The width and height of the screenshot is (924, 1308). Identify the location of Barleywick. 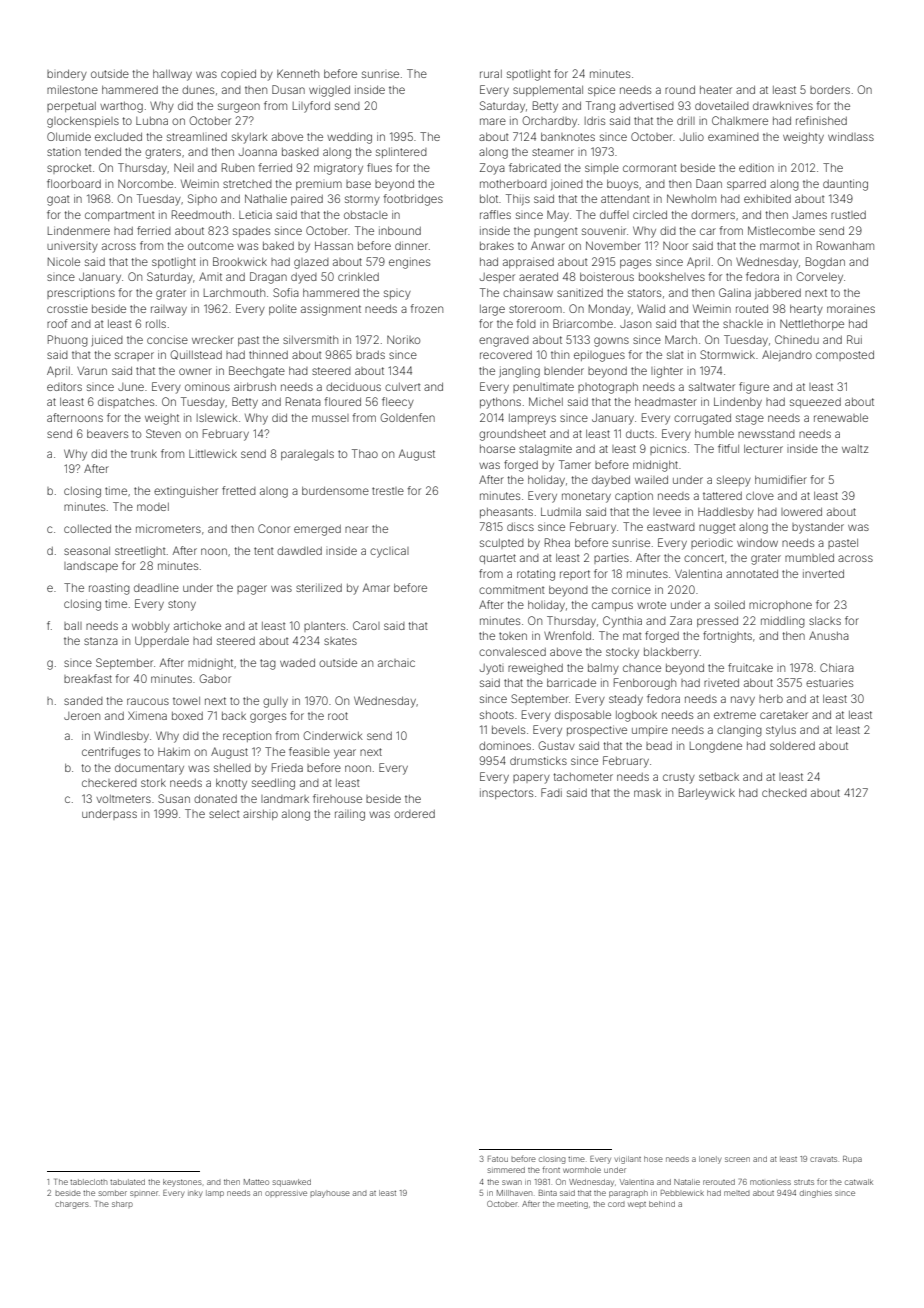
(707, 794).
